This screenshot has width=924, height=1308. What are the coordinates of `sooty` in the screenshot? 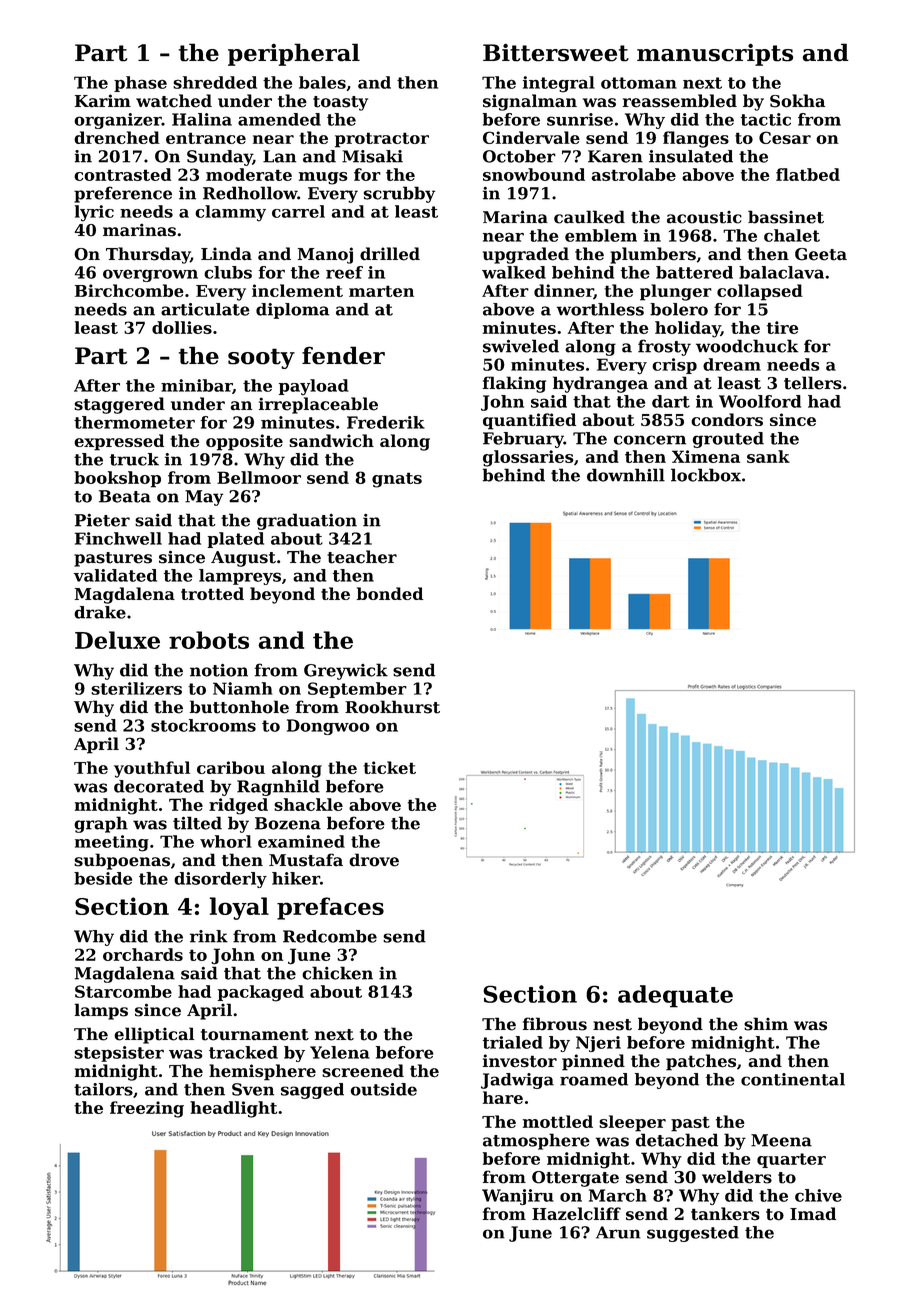 It's located at (261, 358).
